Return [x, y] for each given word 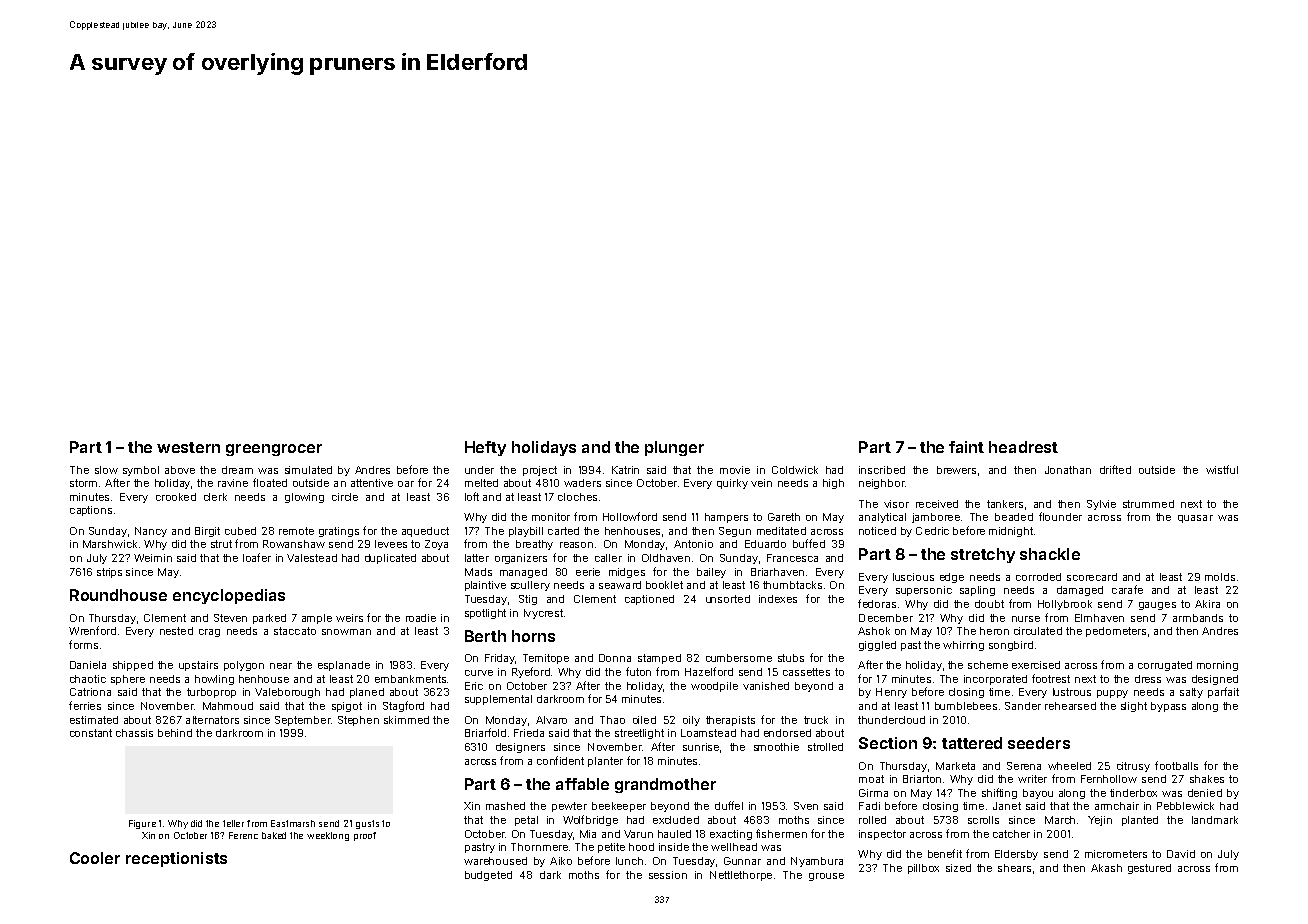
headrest [1023, 447]
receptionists [176, 859]
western [188, 447]
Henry [891, 693]
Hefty [485, 448]
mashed [505, 806]
